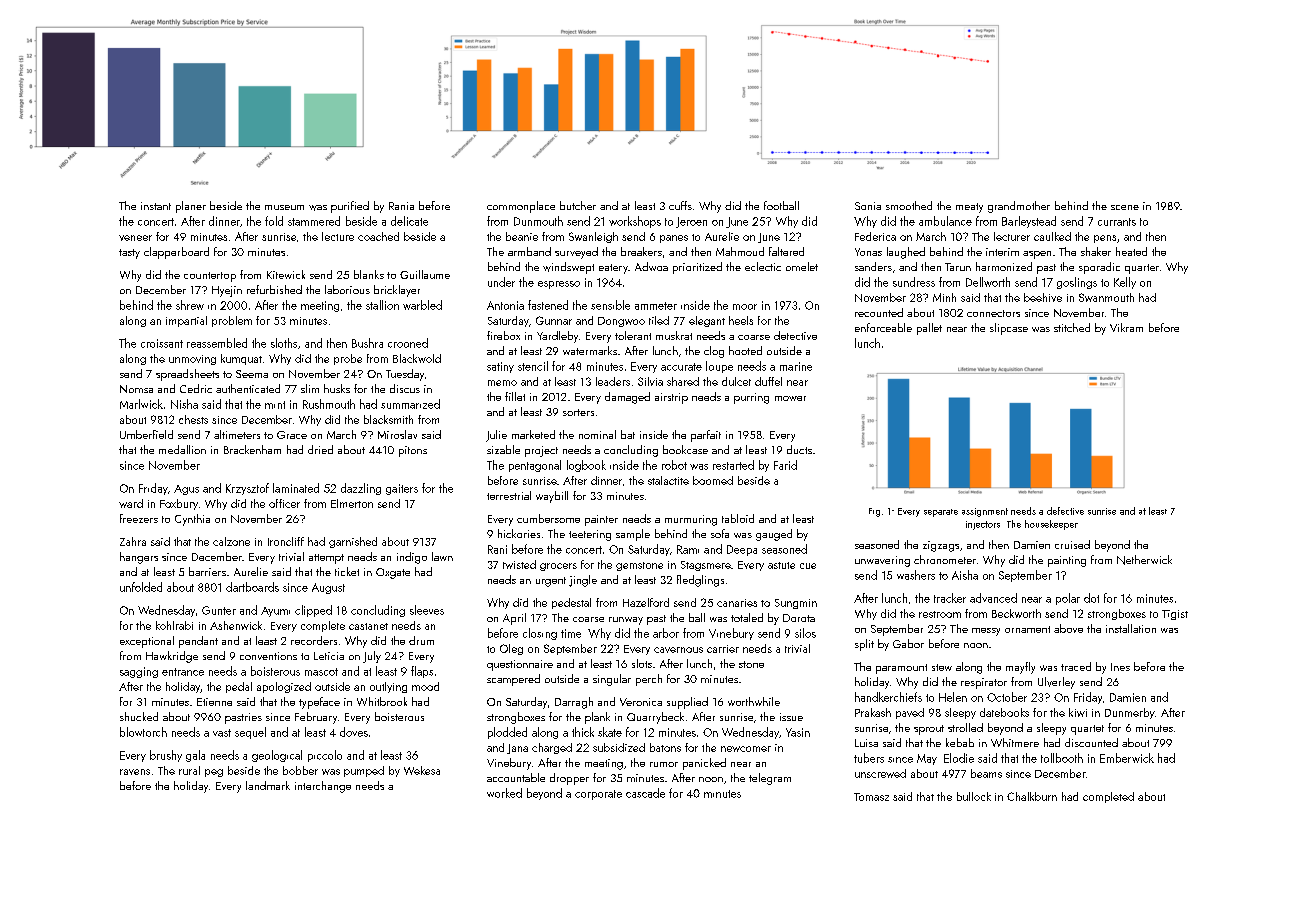 The height and width of the screenshot is (924, 1308). Describe the element at coordinates (774, 535) in the screenshot. I see `gauged` at that location.
